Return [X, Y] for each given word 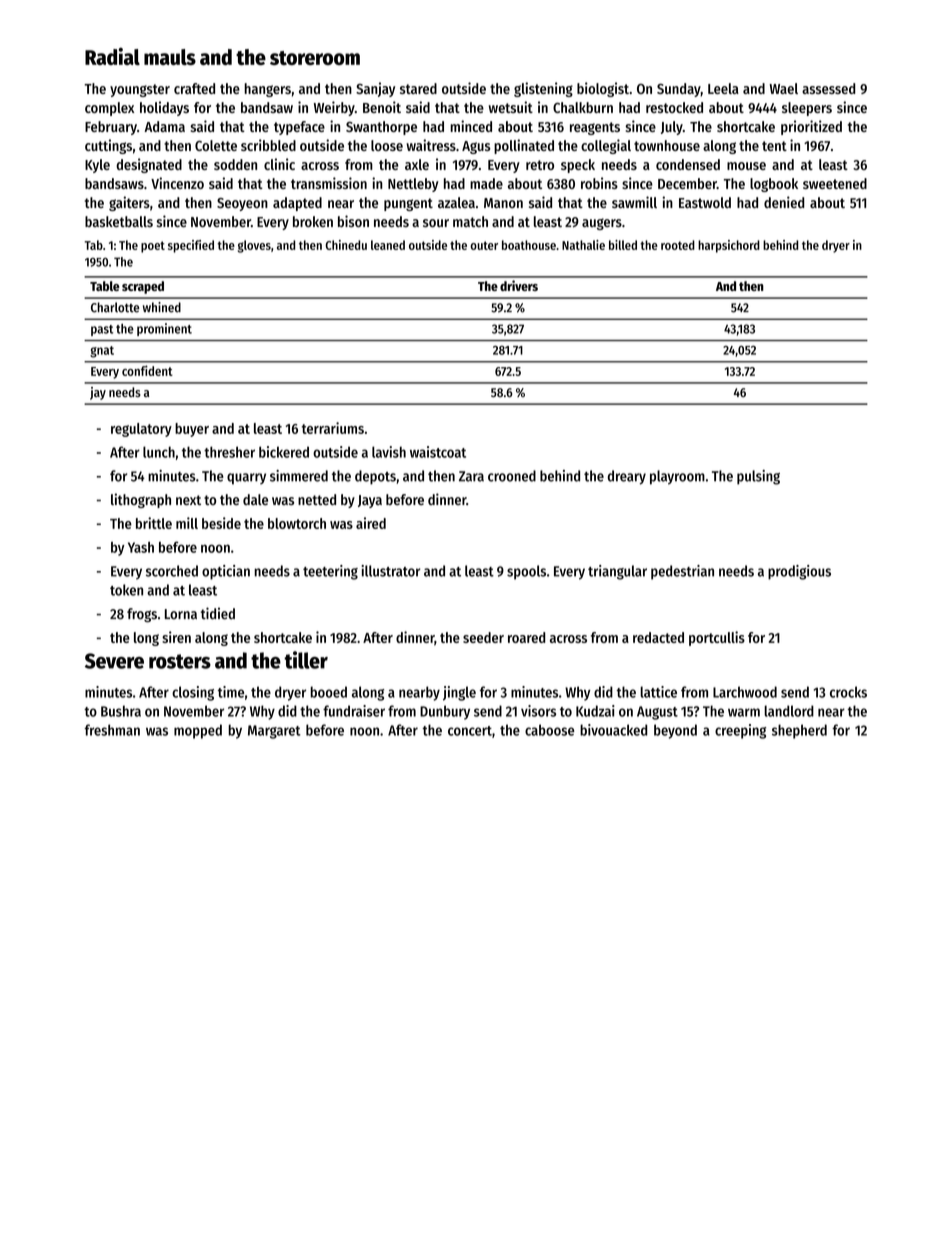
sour [436, 223]
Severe [114, 661]
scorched [172, 571]
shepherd [799, 731]
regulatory [141, 430]
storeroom [315, 58]
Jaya [370, 501]
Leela [723, 88]
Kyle [97, 166]
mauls [170, 57]
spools [526, 572]
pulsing [758, 477]
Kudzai [595, 711]
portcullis [717, 638]
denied [784, 202]
